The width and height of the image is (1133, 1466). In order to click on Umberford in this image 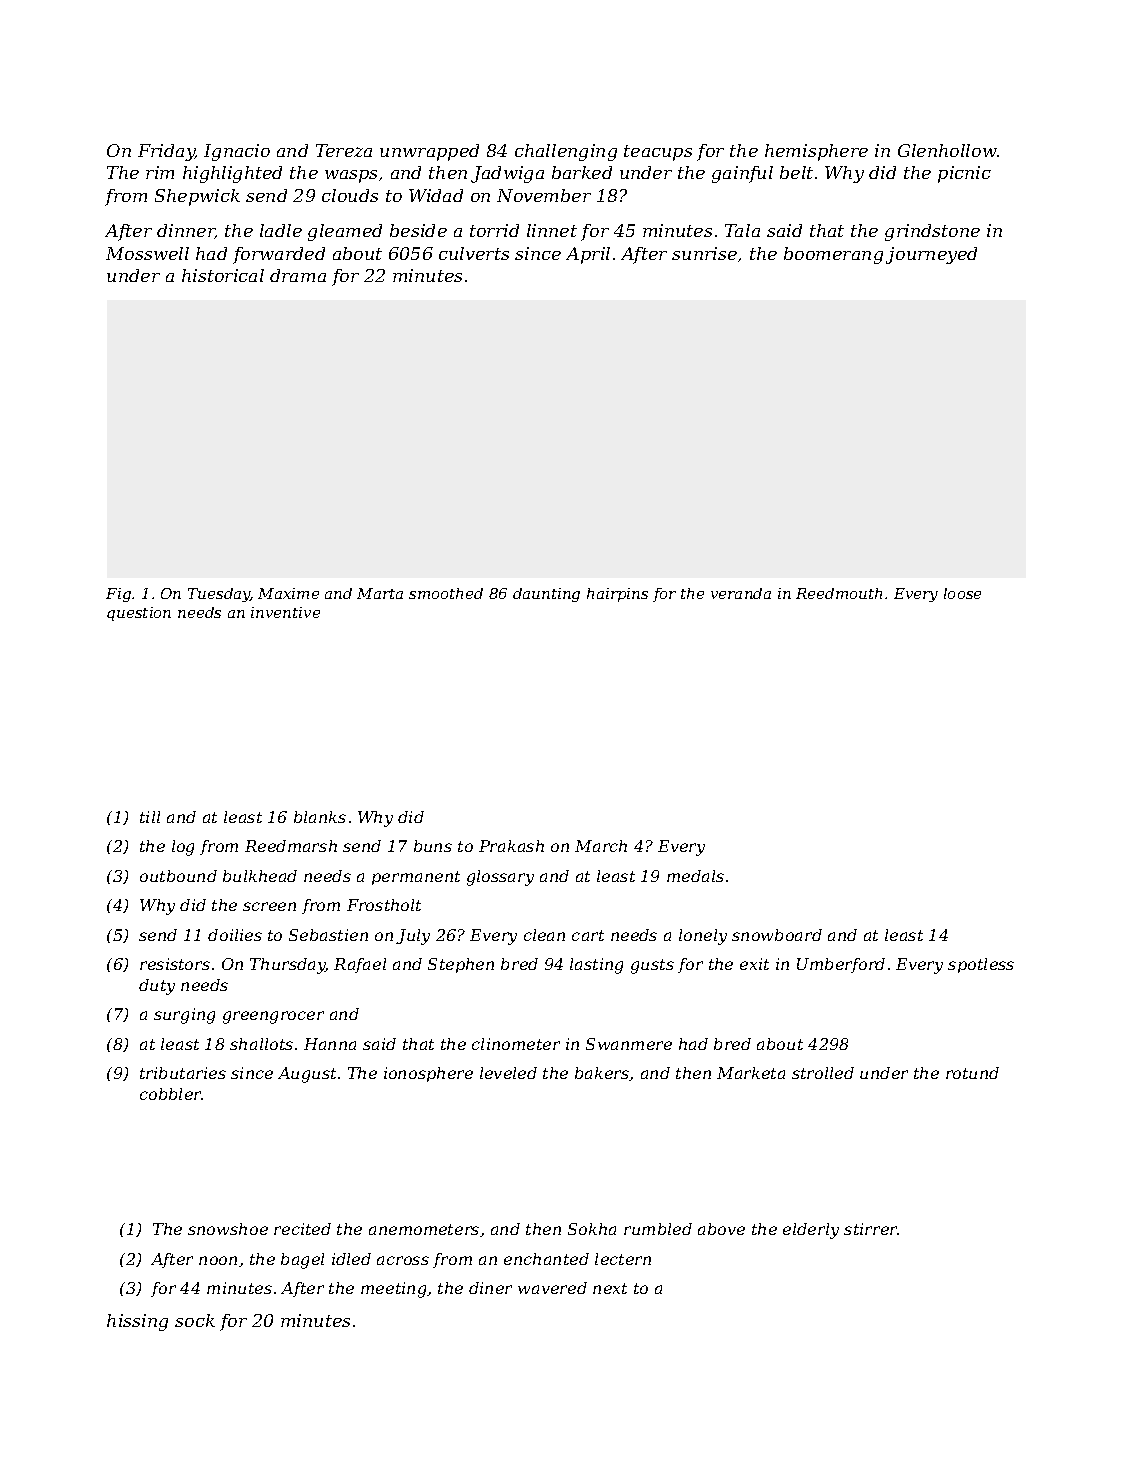, I will do `click(841, 965)`.
